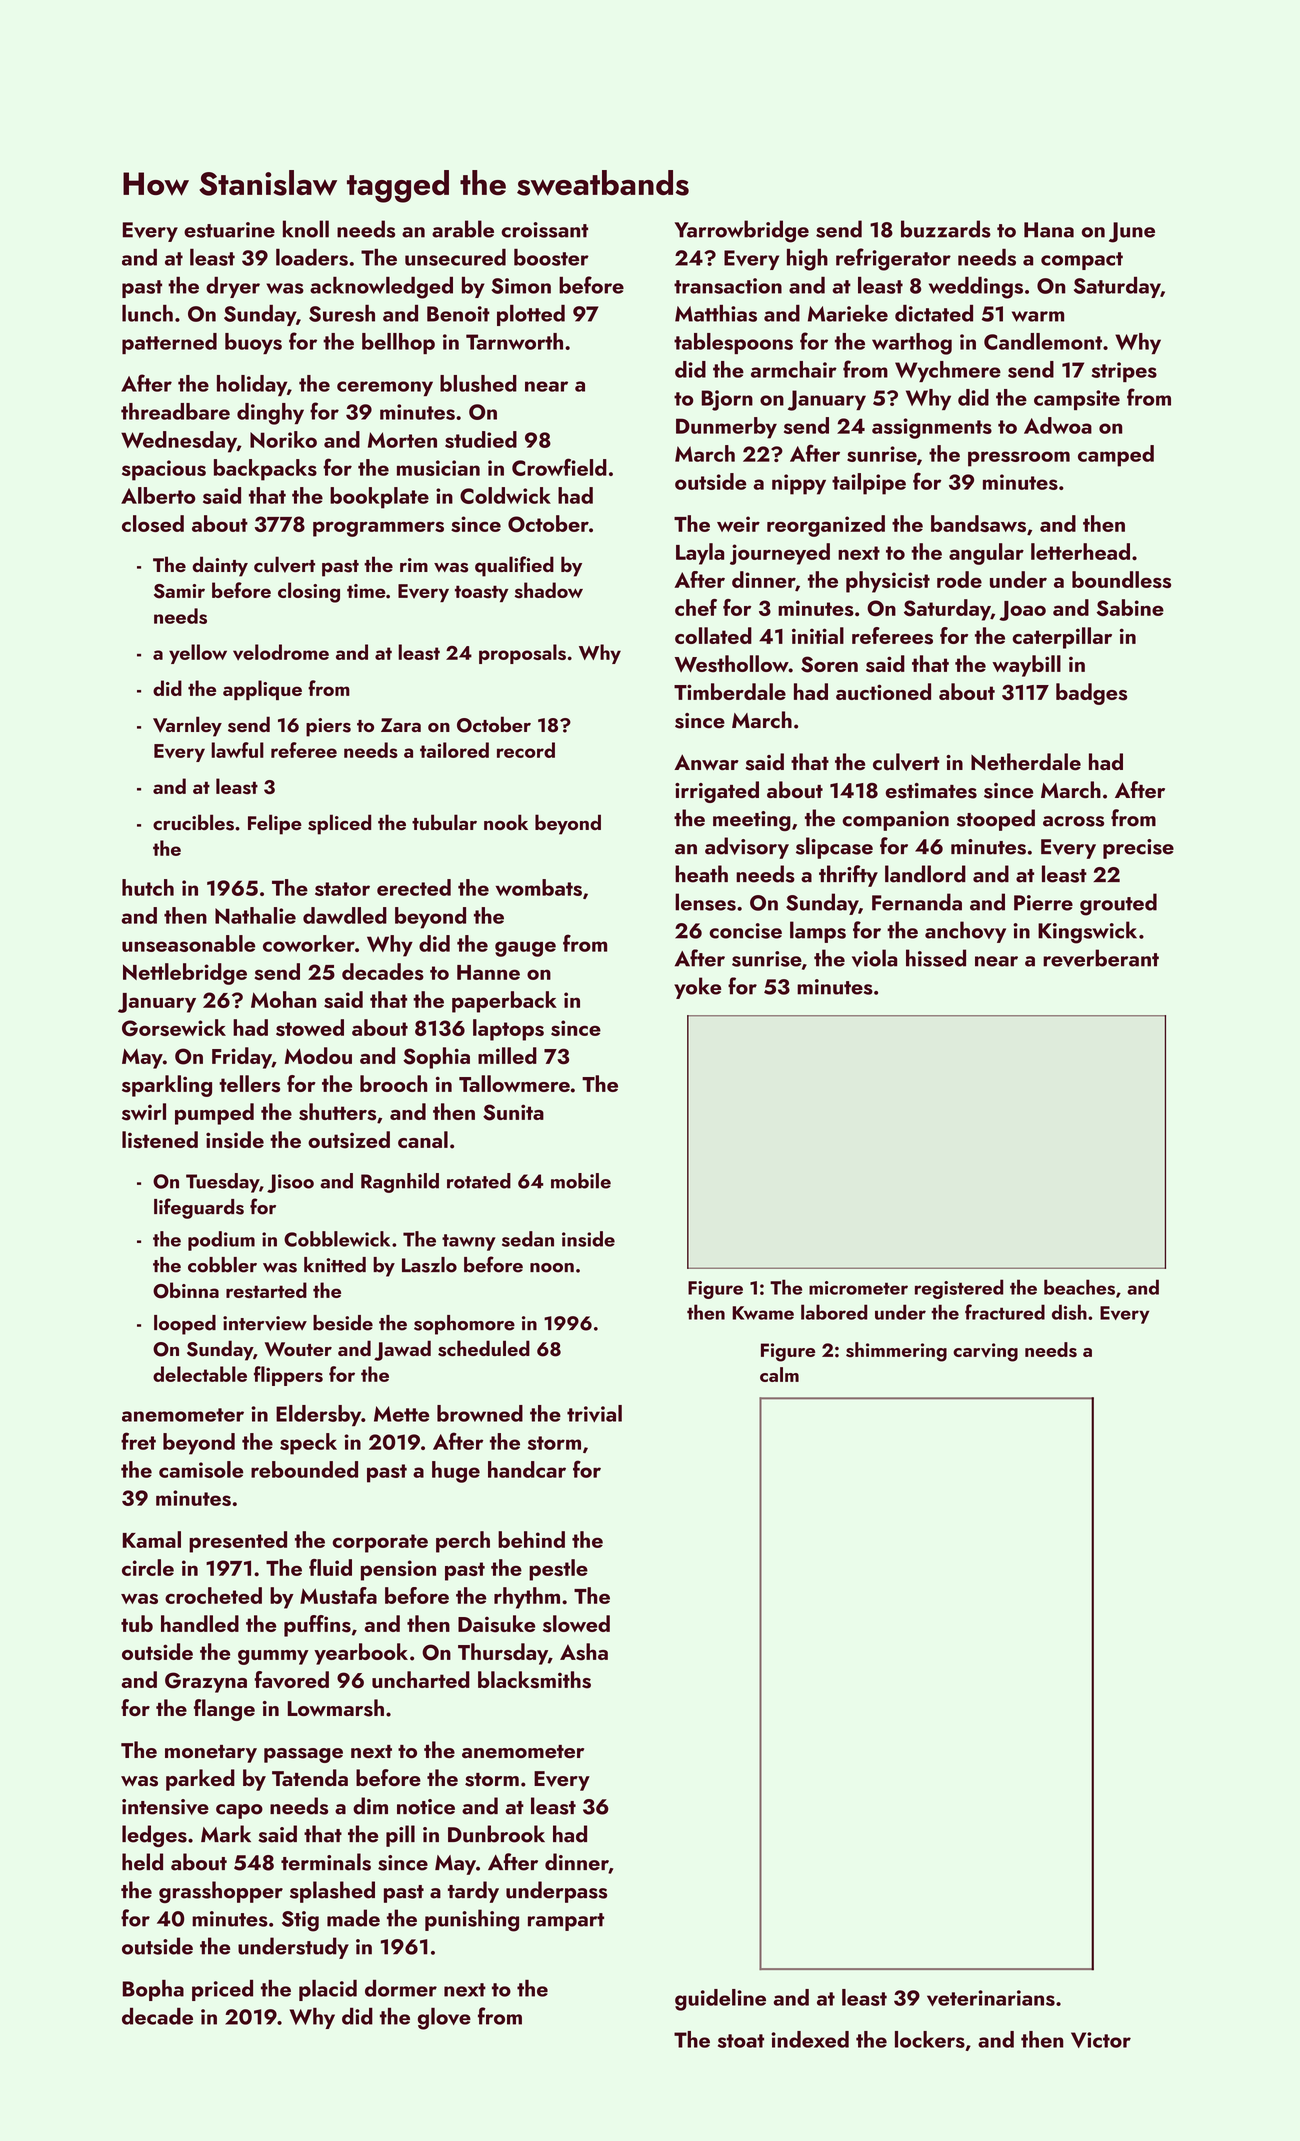 The image size is (1300, 2141). What do you see at coordinates (185, 974) in the screenshot?
I see `Nettlebridge` at bounding box center [185, 974].
